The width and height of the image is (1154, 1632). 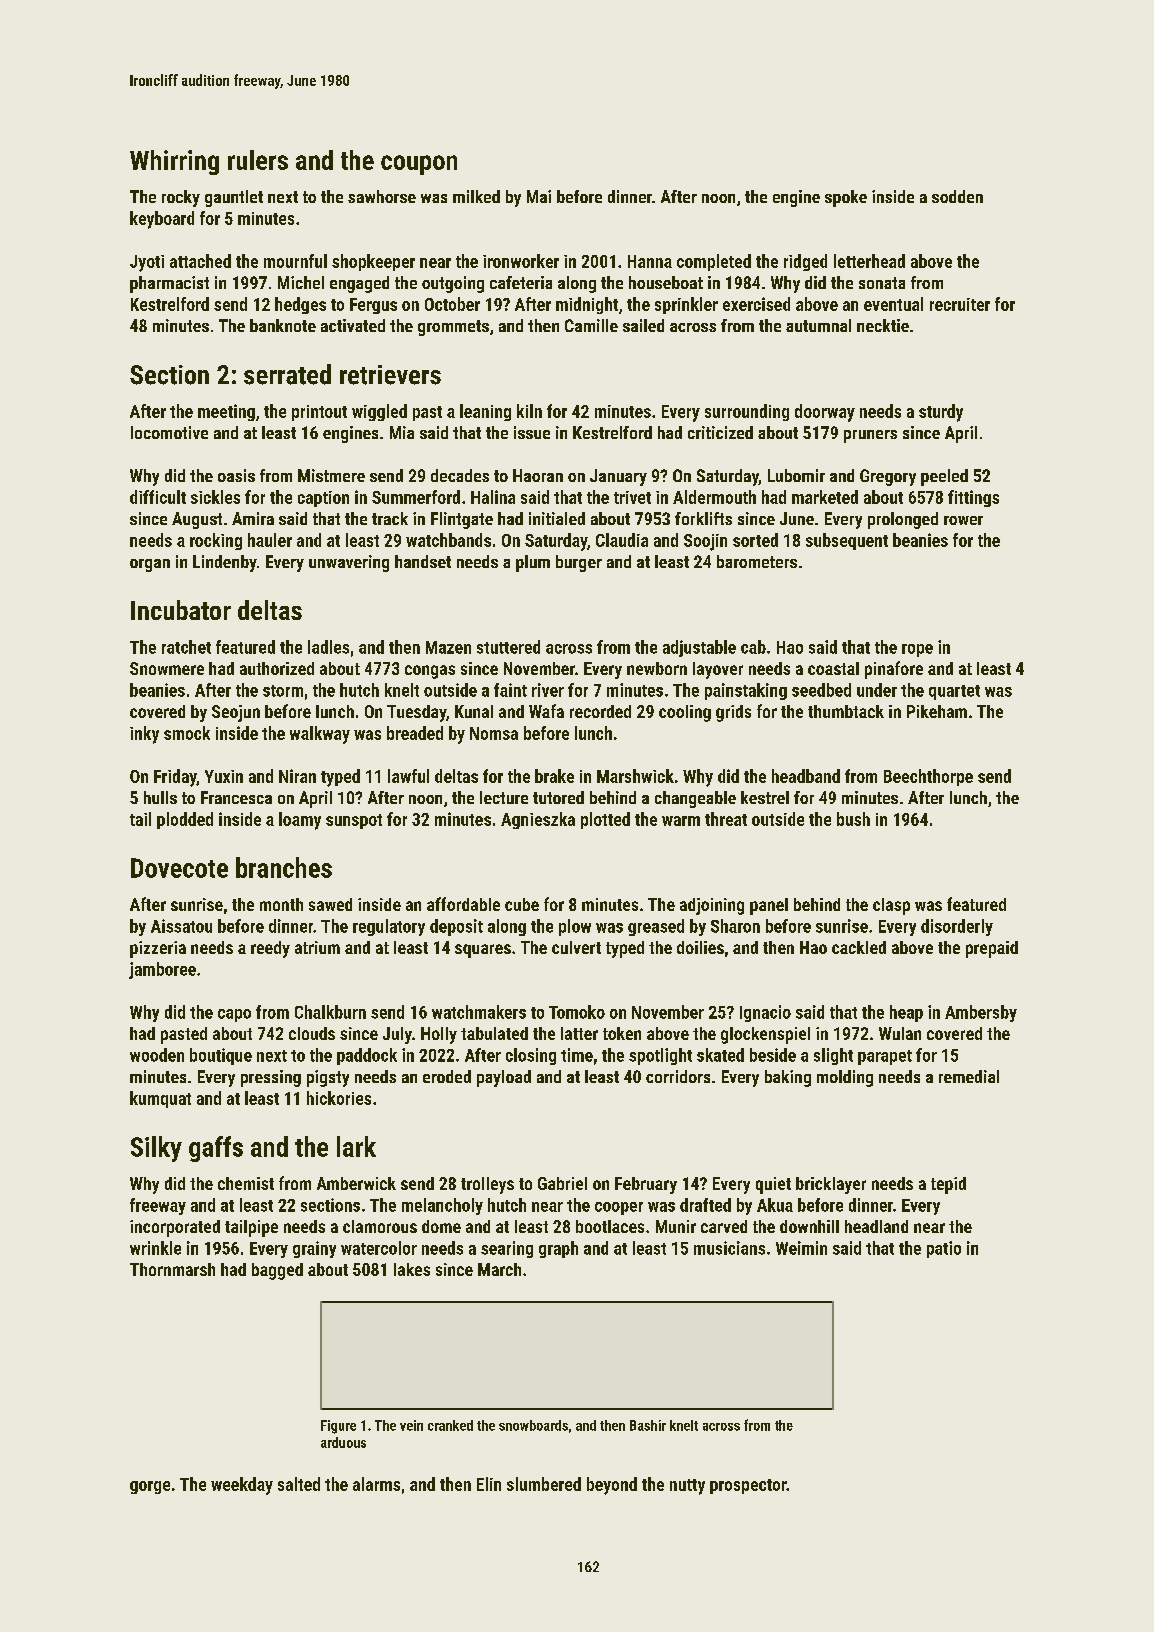 What do you see at coordinates (847, 541) in the image?
I see `subsequent` at bounding box center [847, 541].
